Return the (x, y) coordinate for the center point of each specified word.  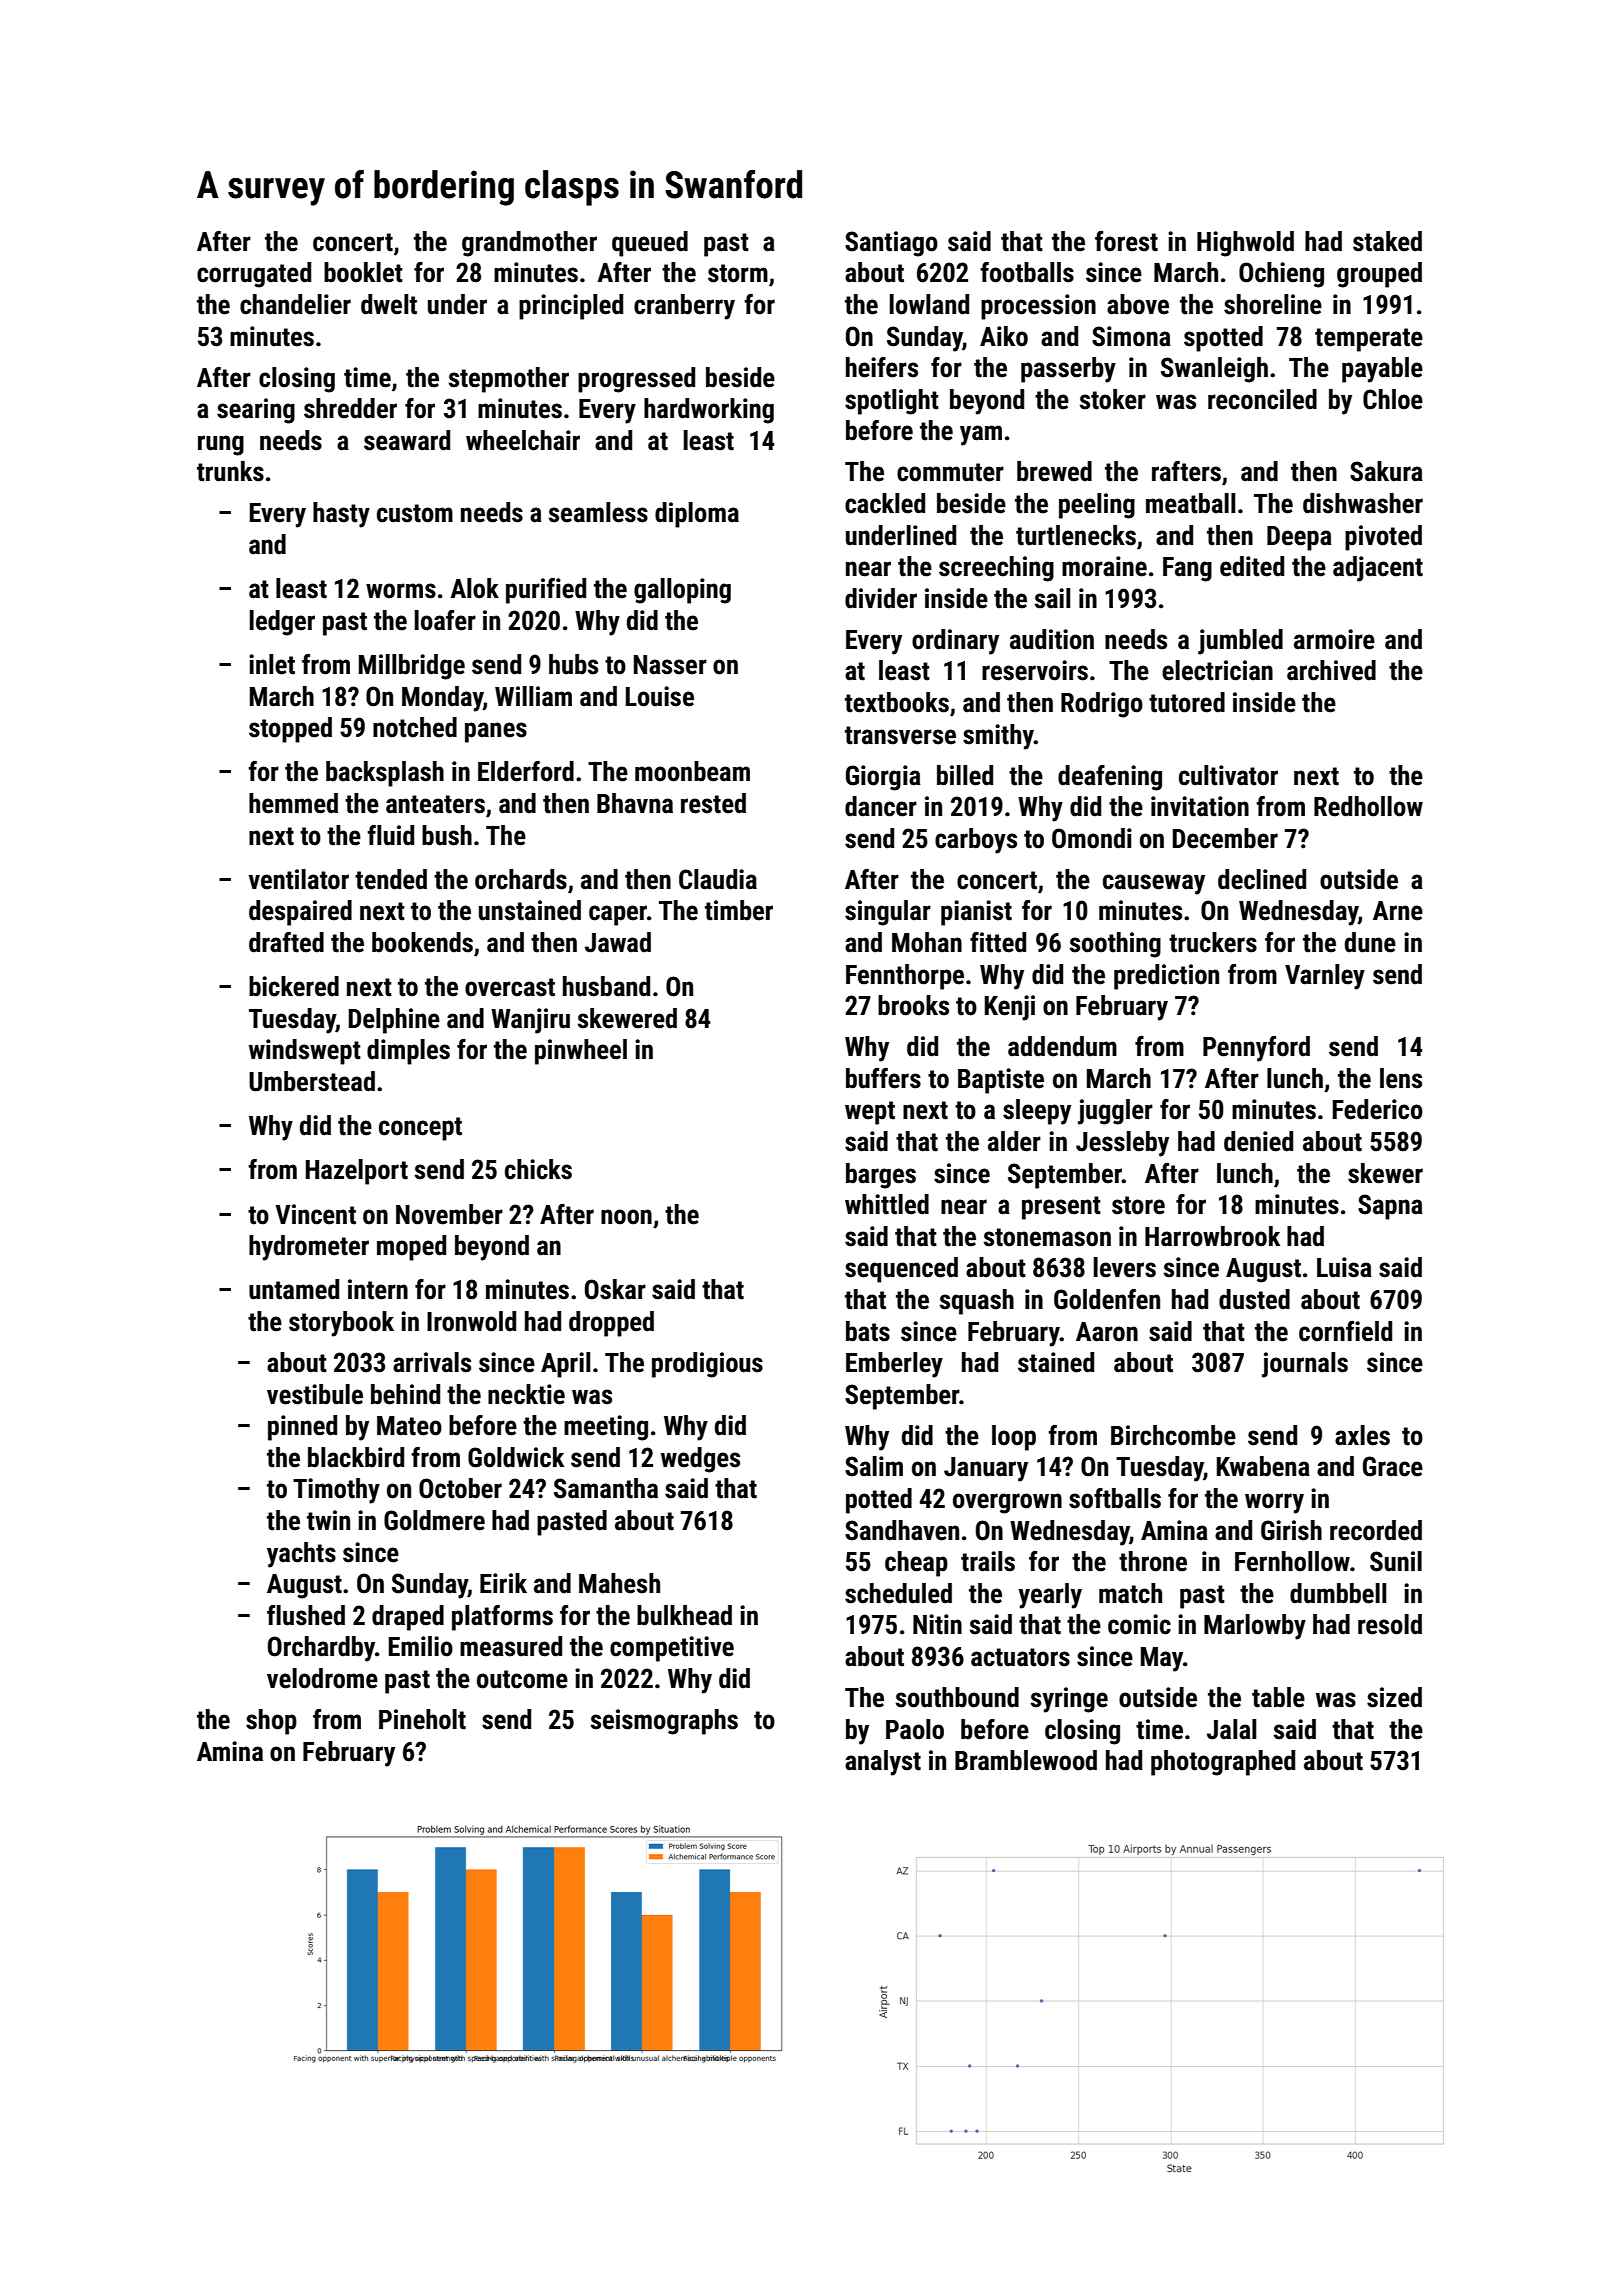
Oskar (615, 1289)
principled (571, 307)
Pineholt (422, 1719)
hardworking (709, 411)
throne (1153, 1561)
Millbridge (412, 667)
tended (391, 879)
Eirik (503, 1583)
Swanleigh (1214, 370)
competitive (672, 1649)
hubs (573, 664)
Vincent (315, 1214)
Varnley (1325, 977)
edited (1252, 566)
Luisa (1344, 1267)
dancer (881, 806)
